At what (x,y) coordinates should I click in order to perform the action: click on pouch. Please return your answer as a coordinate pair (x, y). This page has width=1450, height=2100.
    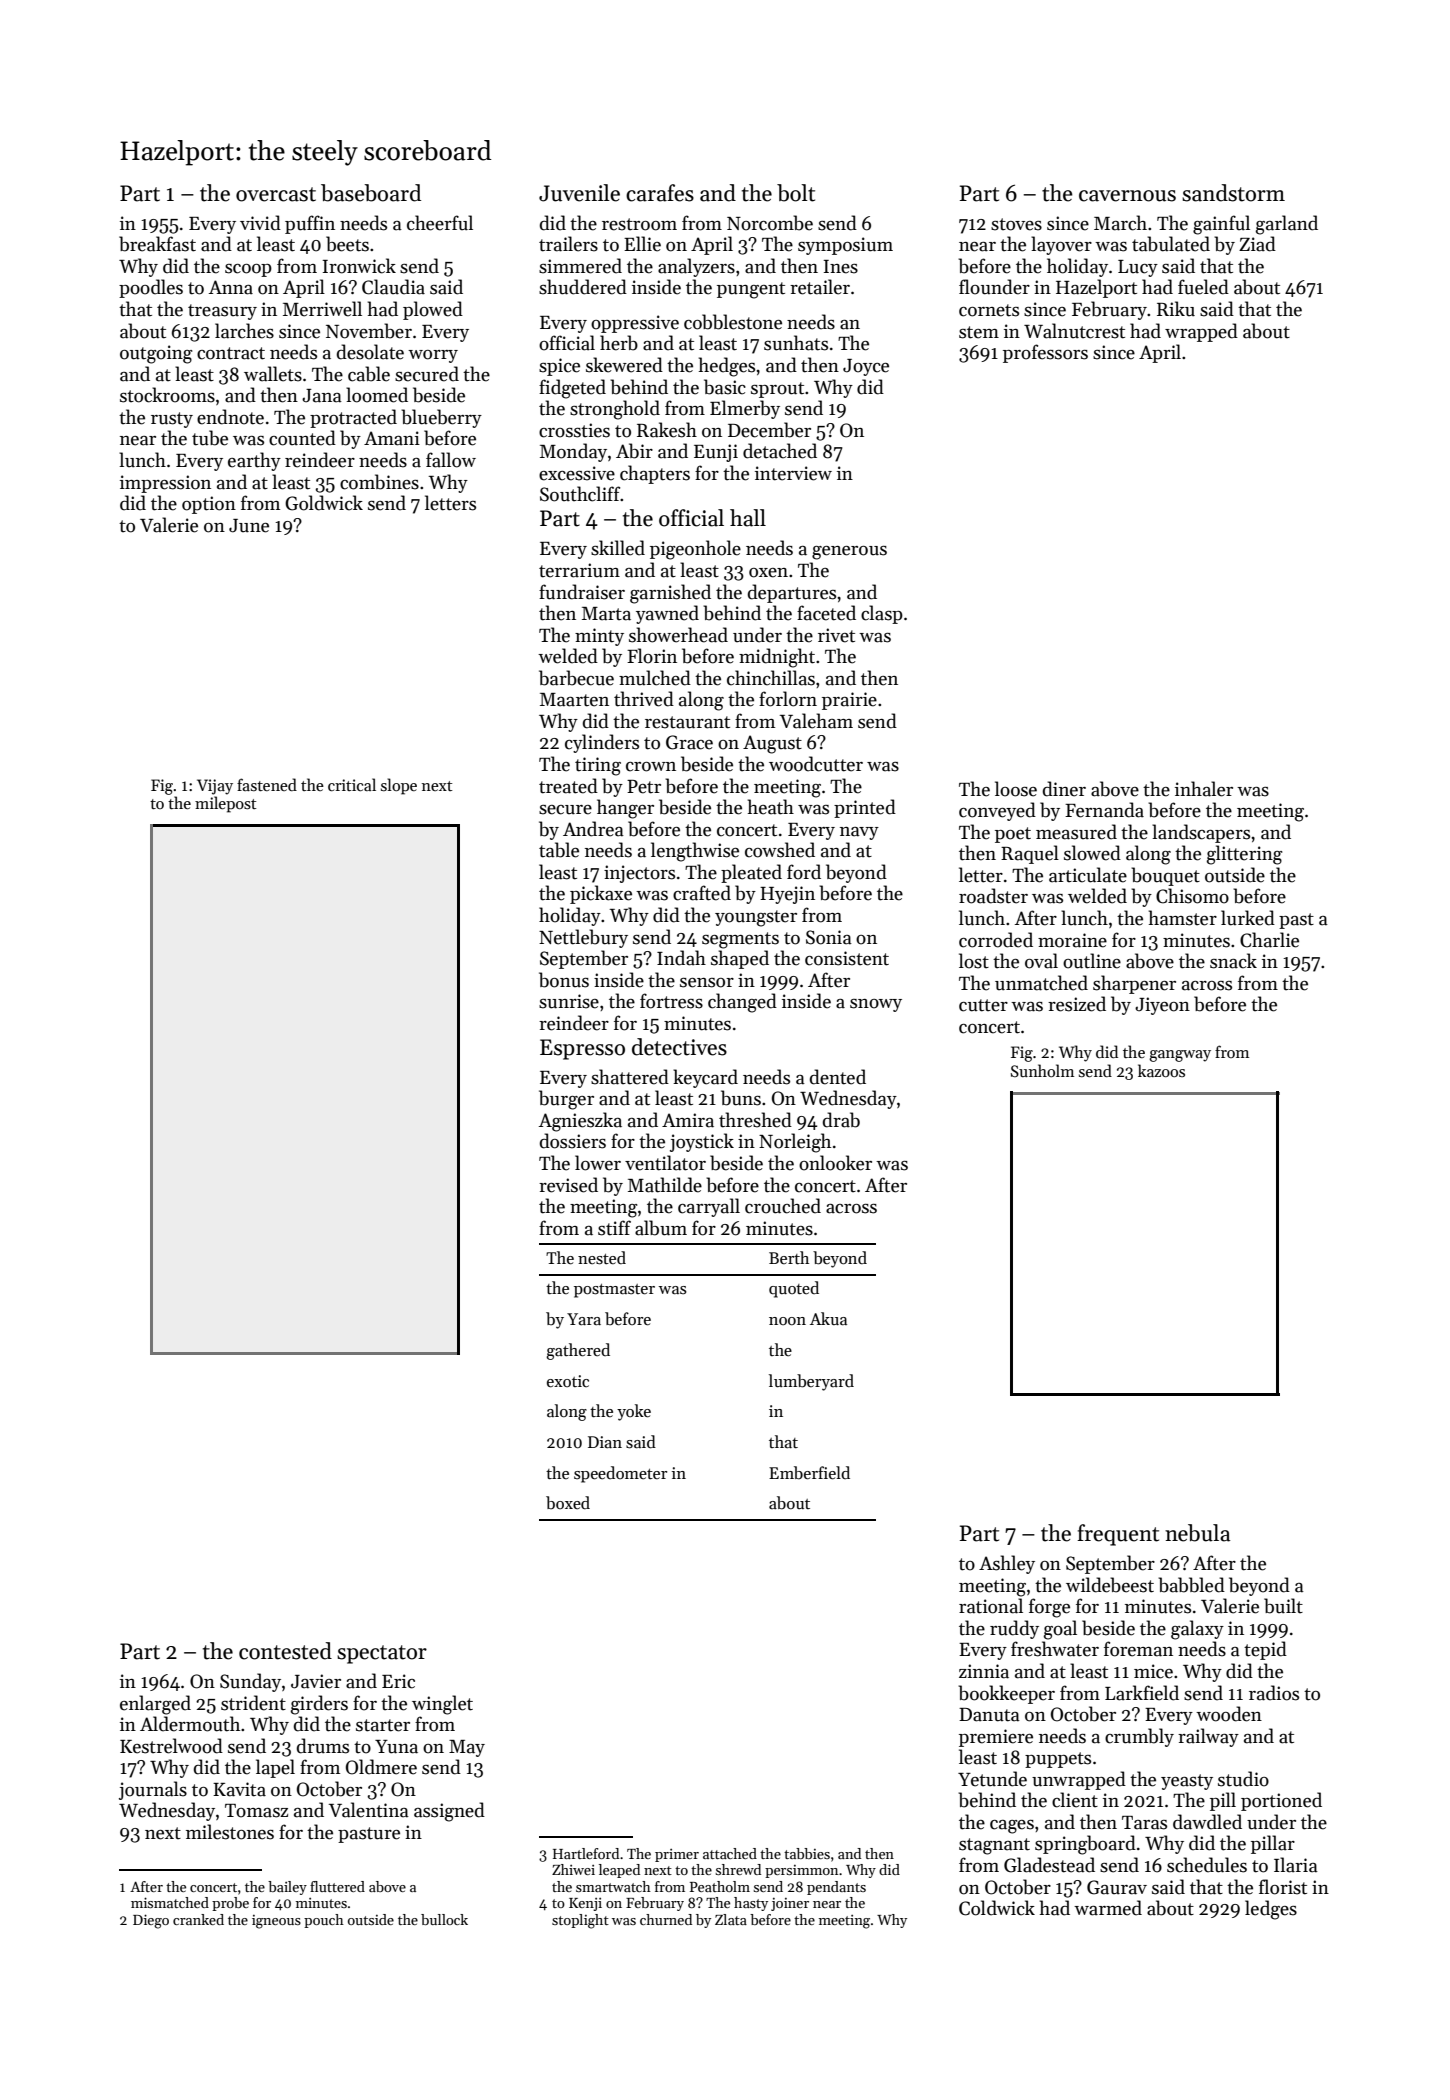
    Looking at the image, I should click on (324, 1921).
